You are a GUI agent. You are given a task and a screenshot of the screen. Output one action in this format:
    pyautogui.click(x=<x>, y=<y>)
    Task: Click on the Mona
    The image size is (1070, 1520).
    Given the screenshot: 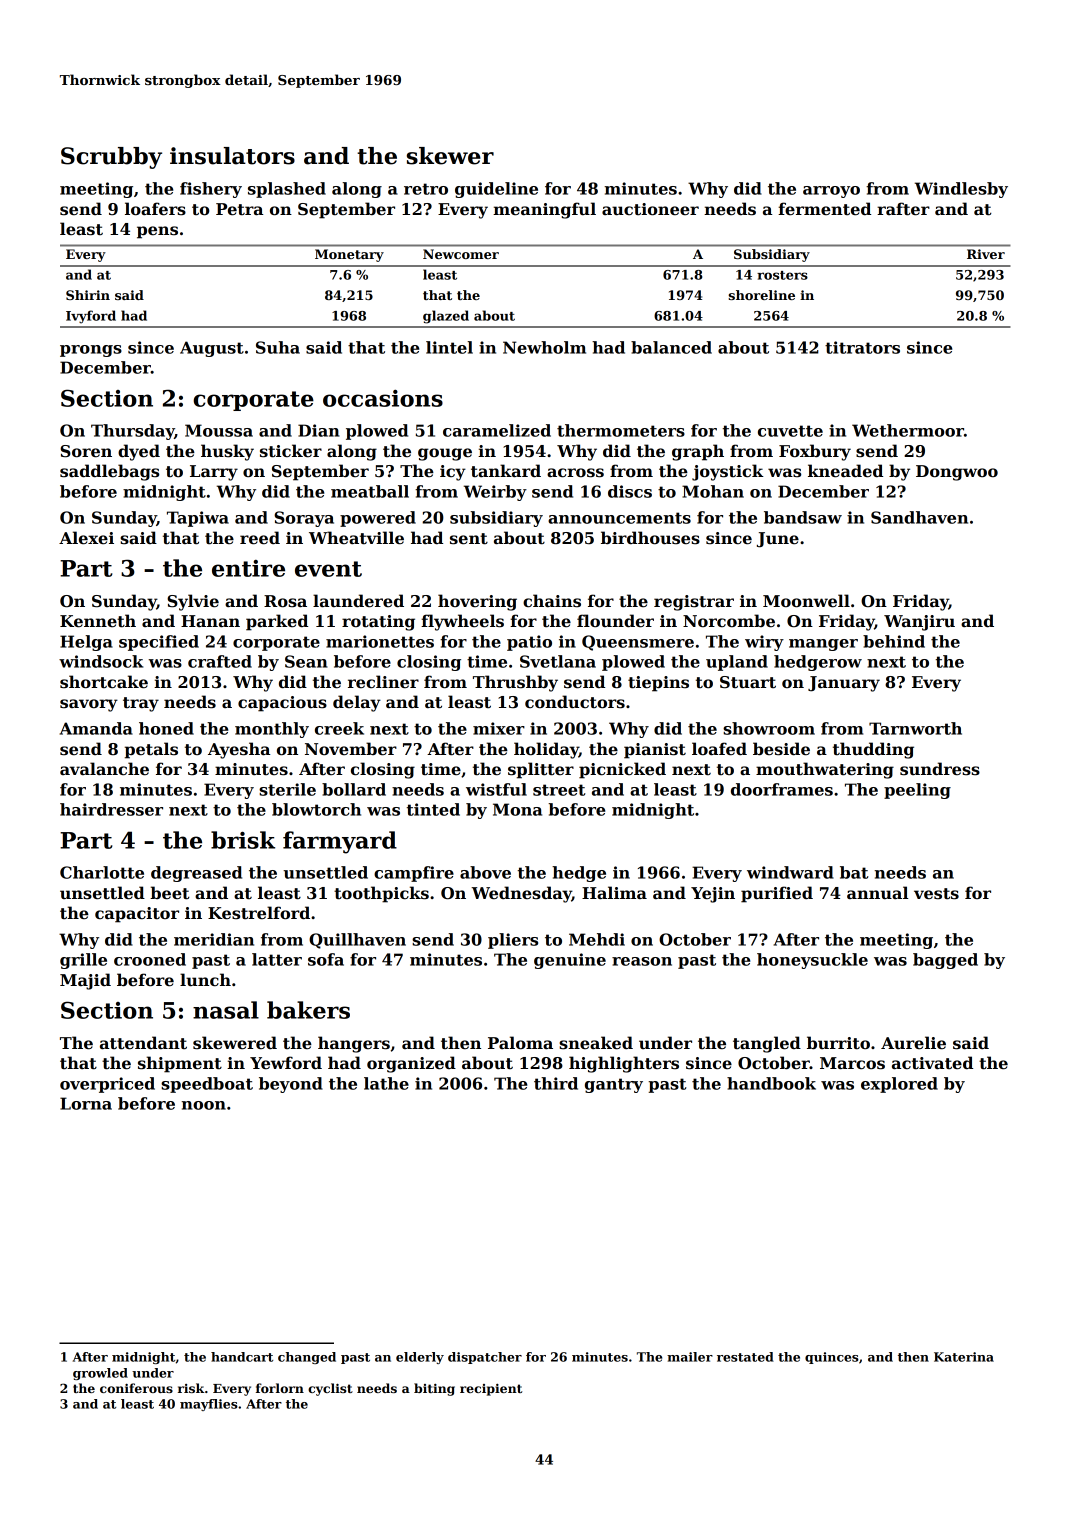 What is the action you would take?
    pyautogui.click(x=517, y=809)
